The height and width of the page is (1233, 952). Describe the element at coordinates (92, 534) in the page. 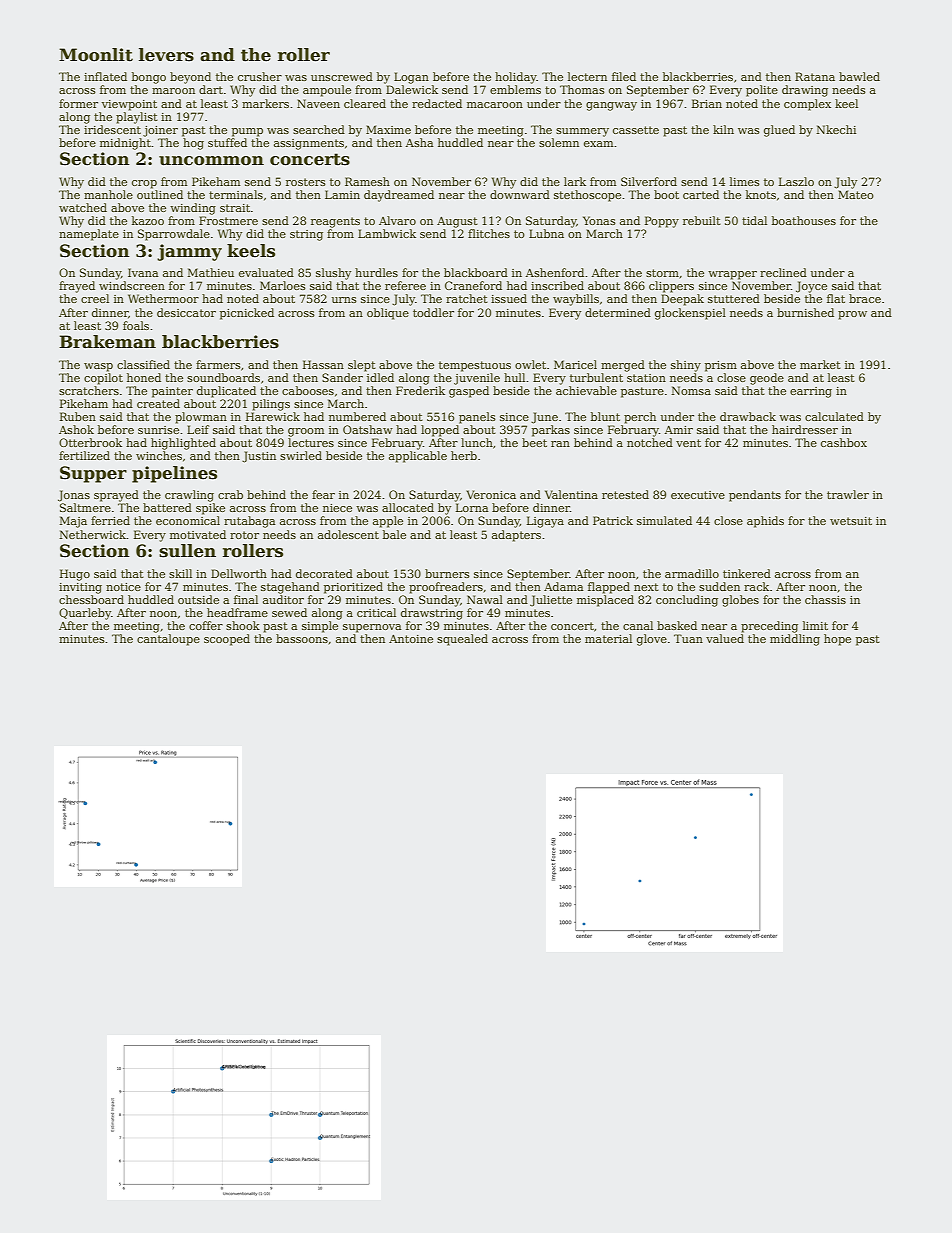

I see `Netherwick` at that location.
